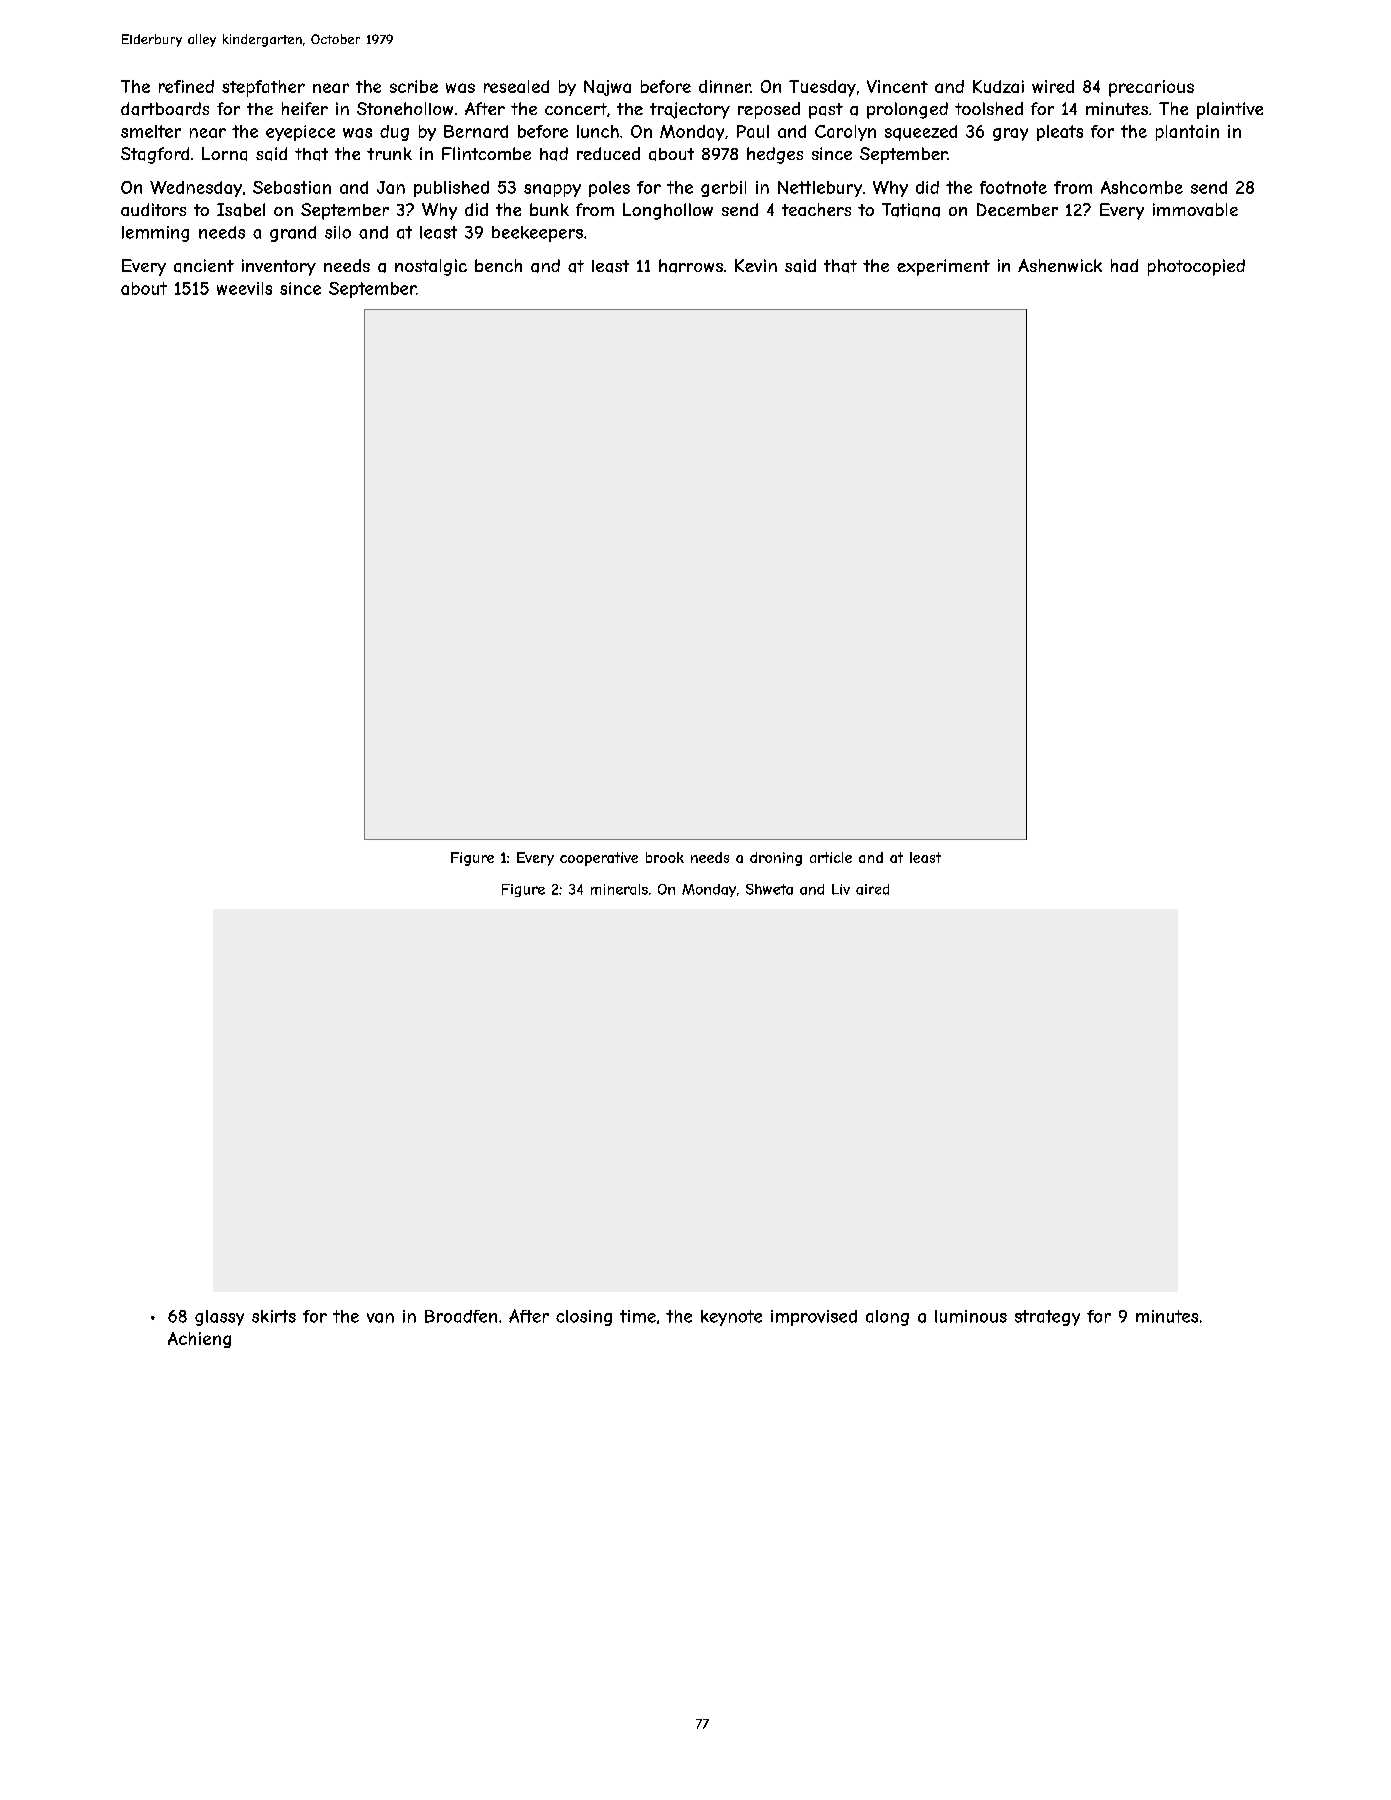  What do you see at coordinates (498, 265) in the image?
I see `bench` at bounding box center [498, 265].
